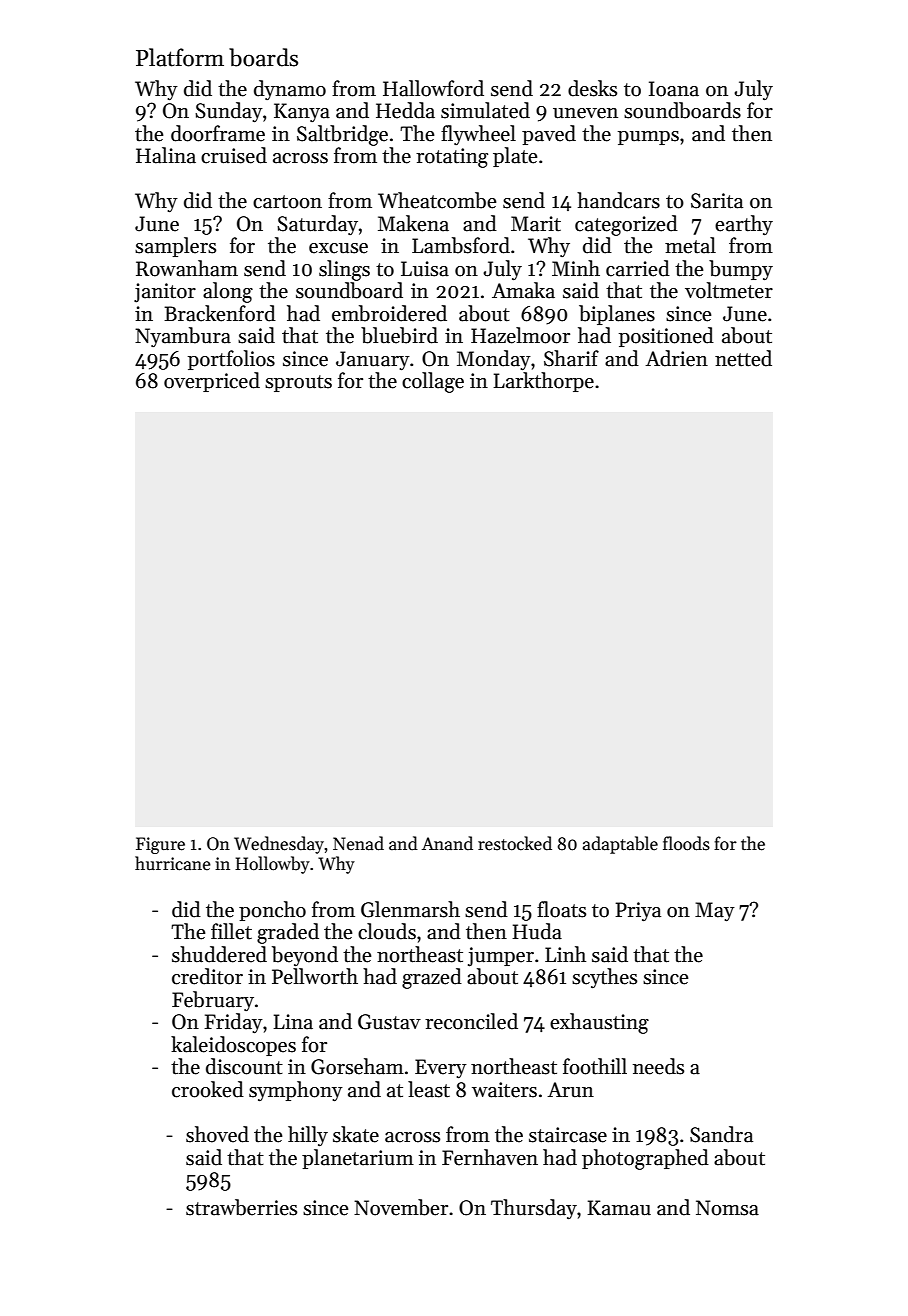 The image size is (908, 1316). I want to click on shoved, so click(217, 1134).
